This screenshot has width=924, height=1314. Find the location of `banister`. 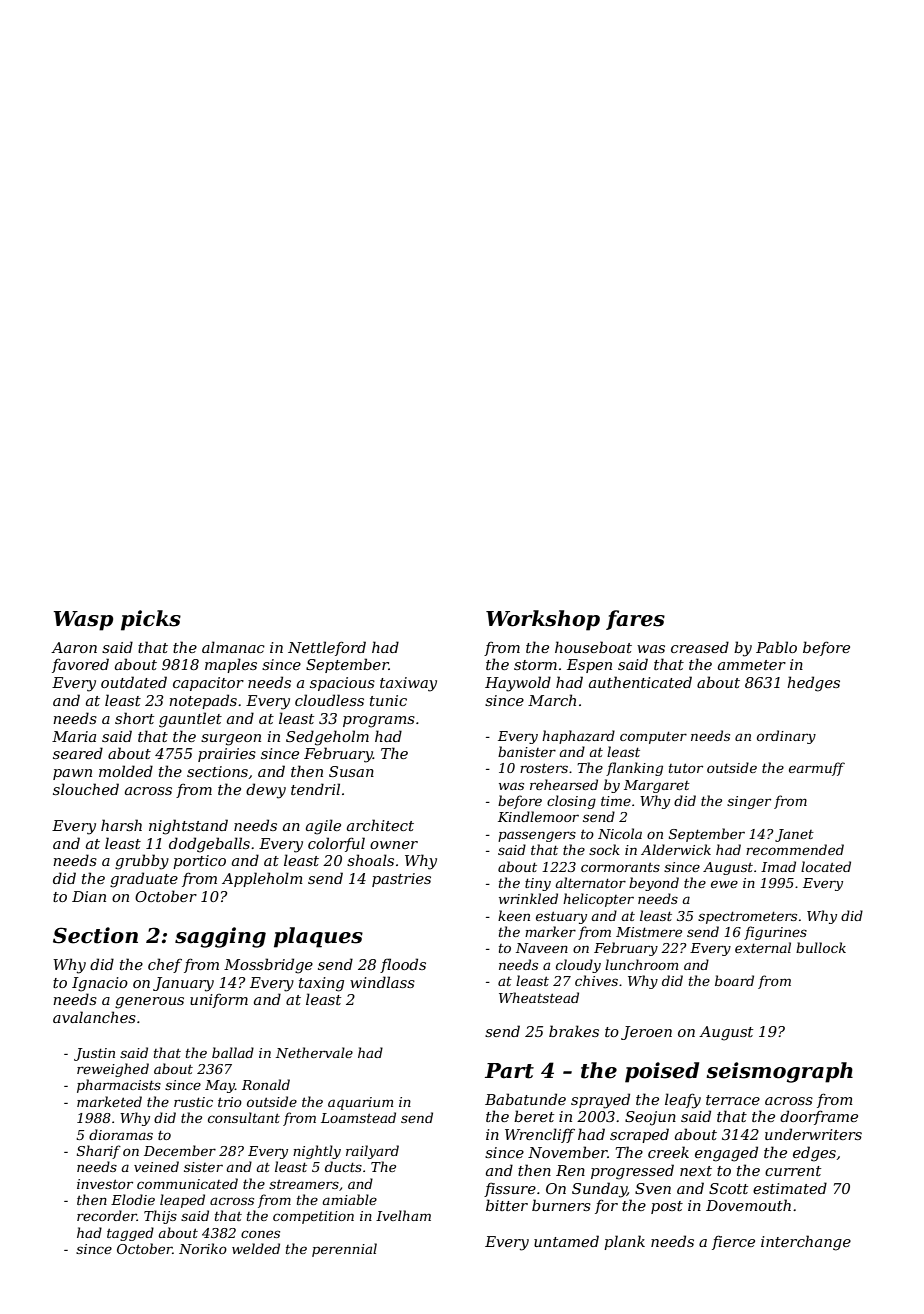

banister is located at coordinates (527, 751).
